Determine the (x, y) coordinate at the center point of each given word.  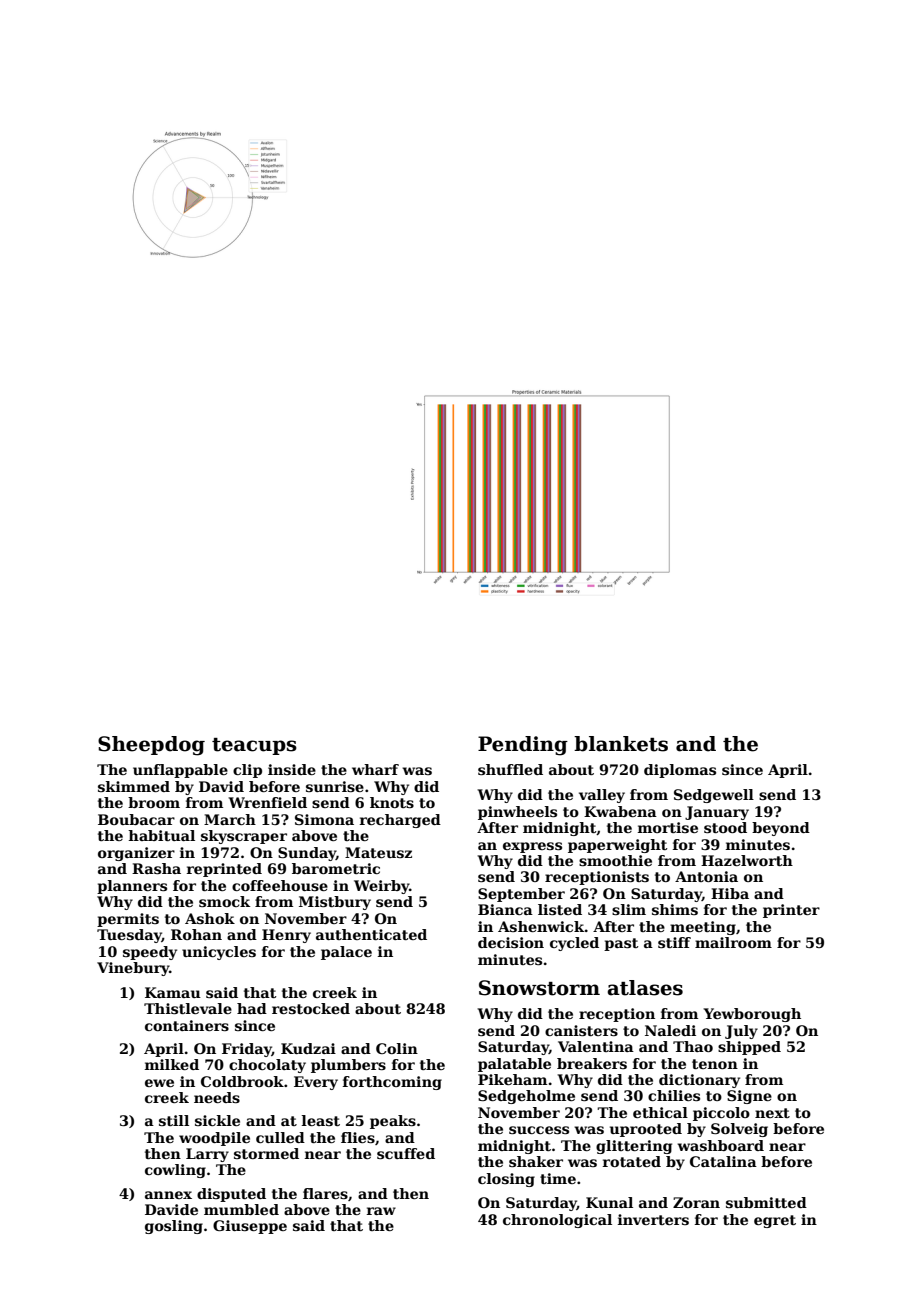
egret (775, 1221)
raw (381, 1211)
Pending (523, 746)
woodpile (214, 1139)
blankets (621, 744)
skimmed (134, 786)
